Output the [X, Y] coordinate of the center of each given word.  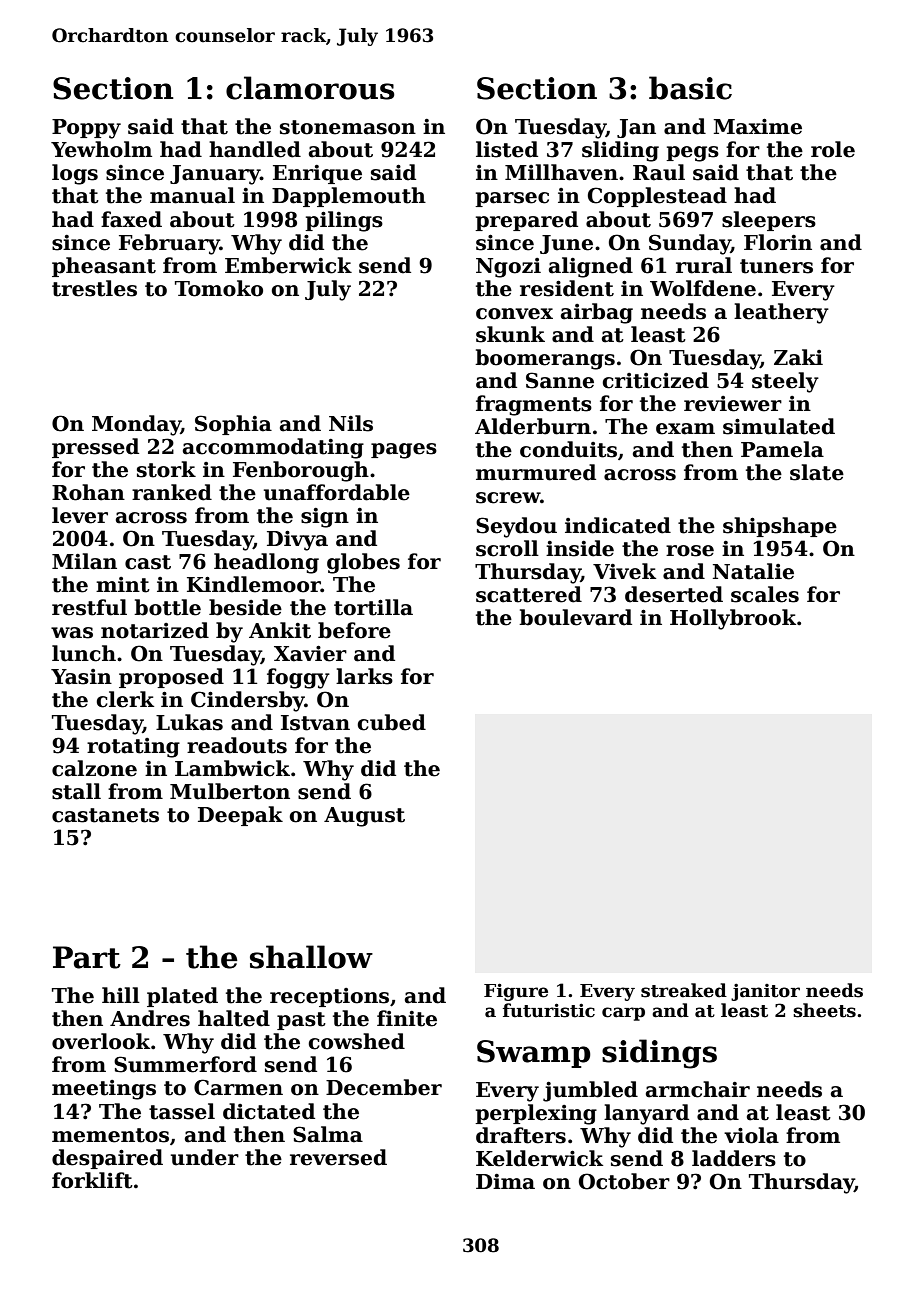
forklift [92, 1180]
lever [80, 515]
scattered [529, 594]
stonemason [348, 127]
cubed [392, 722]
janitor [765, 992]
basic [690, 88]
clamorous [310, 88]
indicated [618, 525]
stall [76, 791]
